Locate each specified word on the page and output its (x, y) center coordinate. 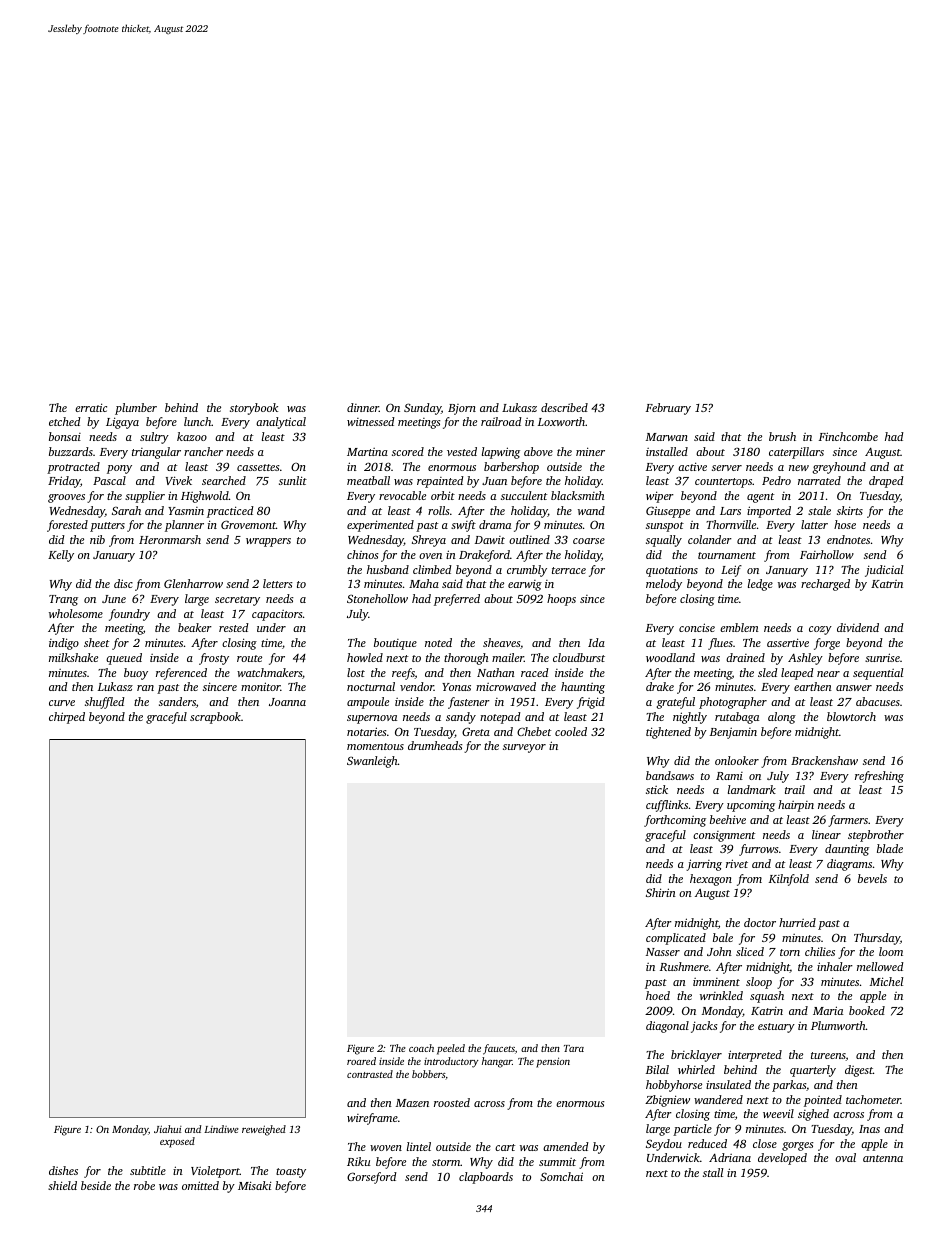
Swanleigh (372, 762)
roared (361, 1061)
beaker (195, 627)
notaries (367, 731)
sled (768, 672)
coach (421, 1048)
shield (62, 1185)
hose (845, 524)
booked (867, 1010)
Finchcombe (848, 436)
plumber (136, 409)
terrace (569, 570)
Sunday (422, 409)
